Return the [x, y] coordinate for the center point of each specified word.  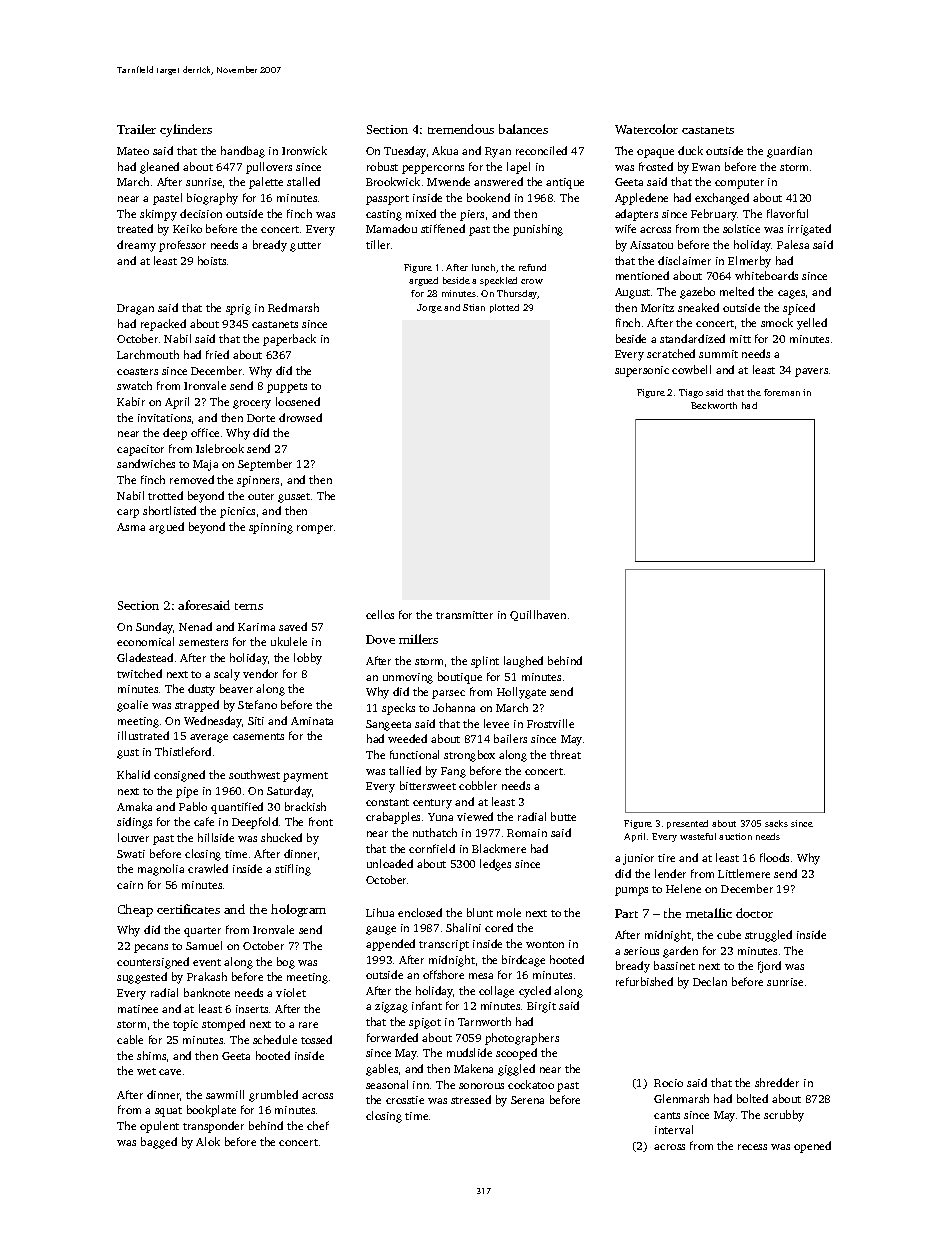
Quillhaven [538, 615]
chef [318, 1125]
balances [523, 129]
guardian [789, 152]
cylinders [186, 130]
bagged [159, 1143]
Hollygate [521, 693]
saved [293, 626]
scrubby [784, 1116]
